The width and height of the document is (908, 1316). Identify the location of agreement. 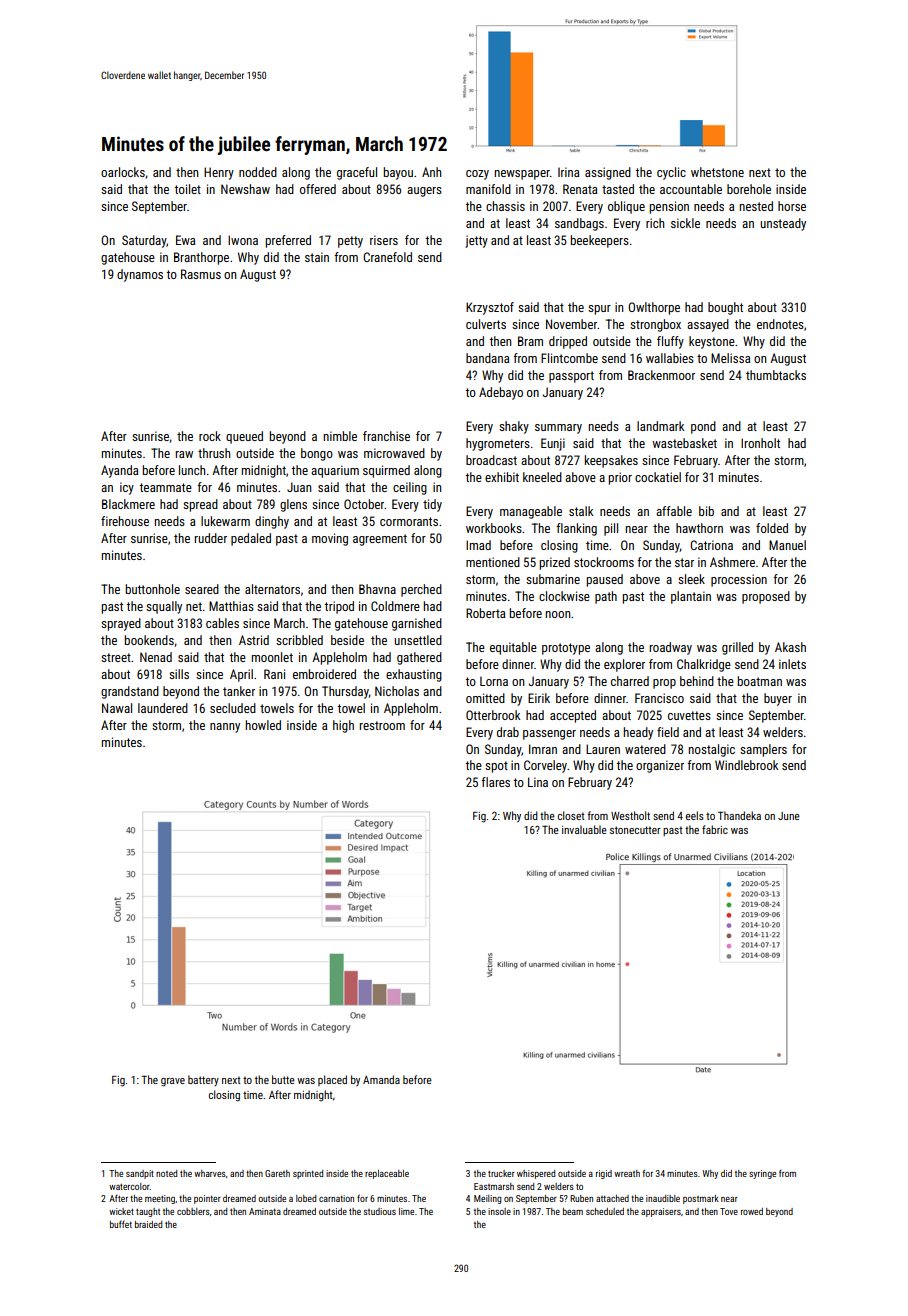
(380, 540).
